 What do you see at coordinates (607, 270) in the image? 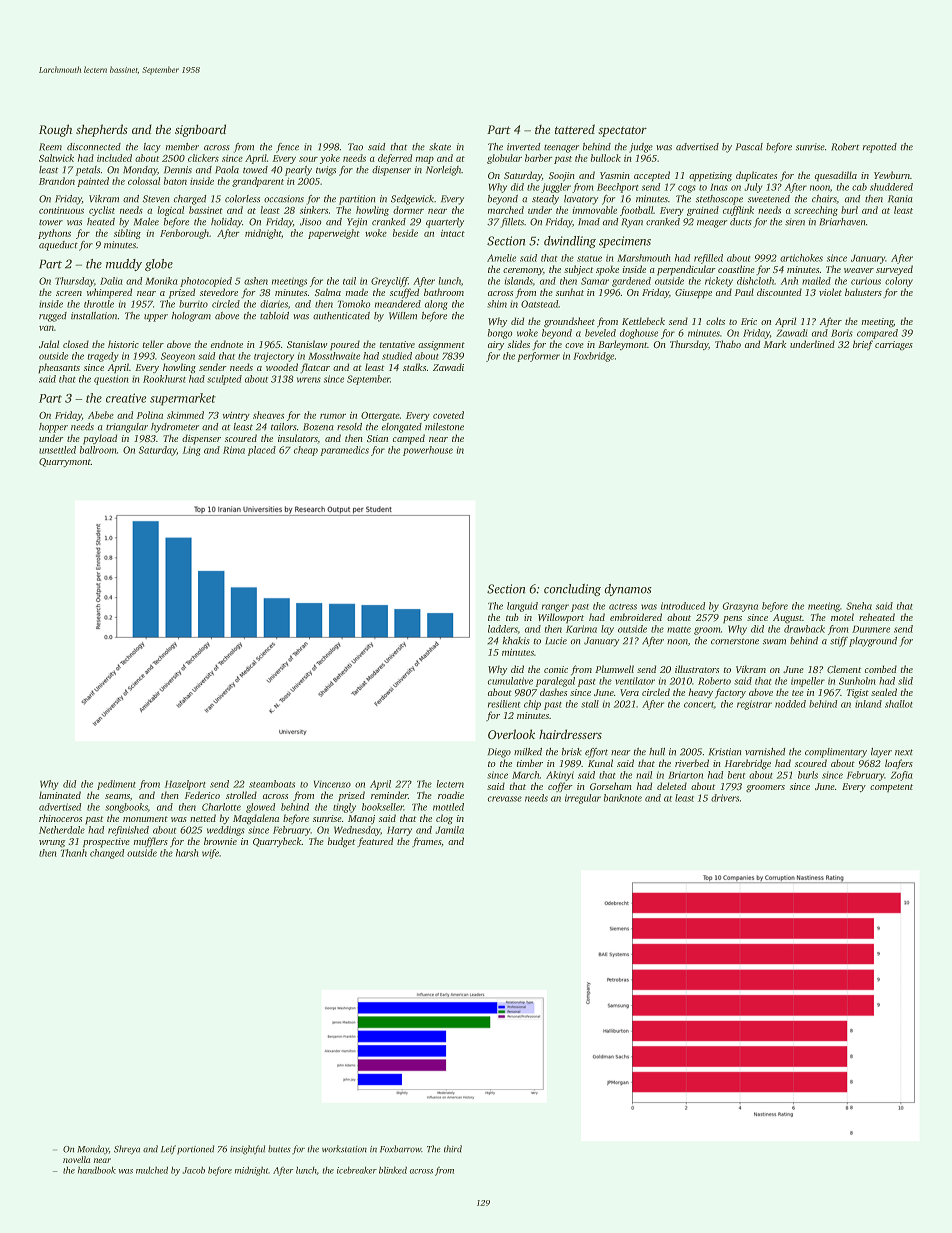
I see `spoke` at bounding box center [607, 270].
